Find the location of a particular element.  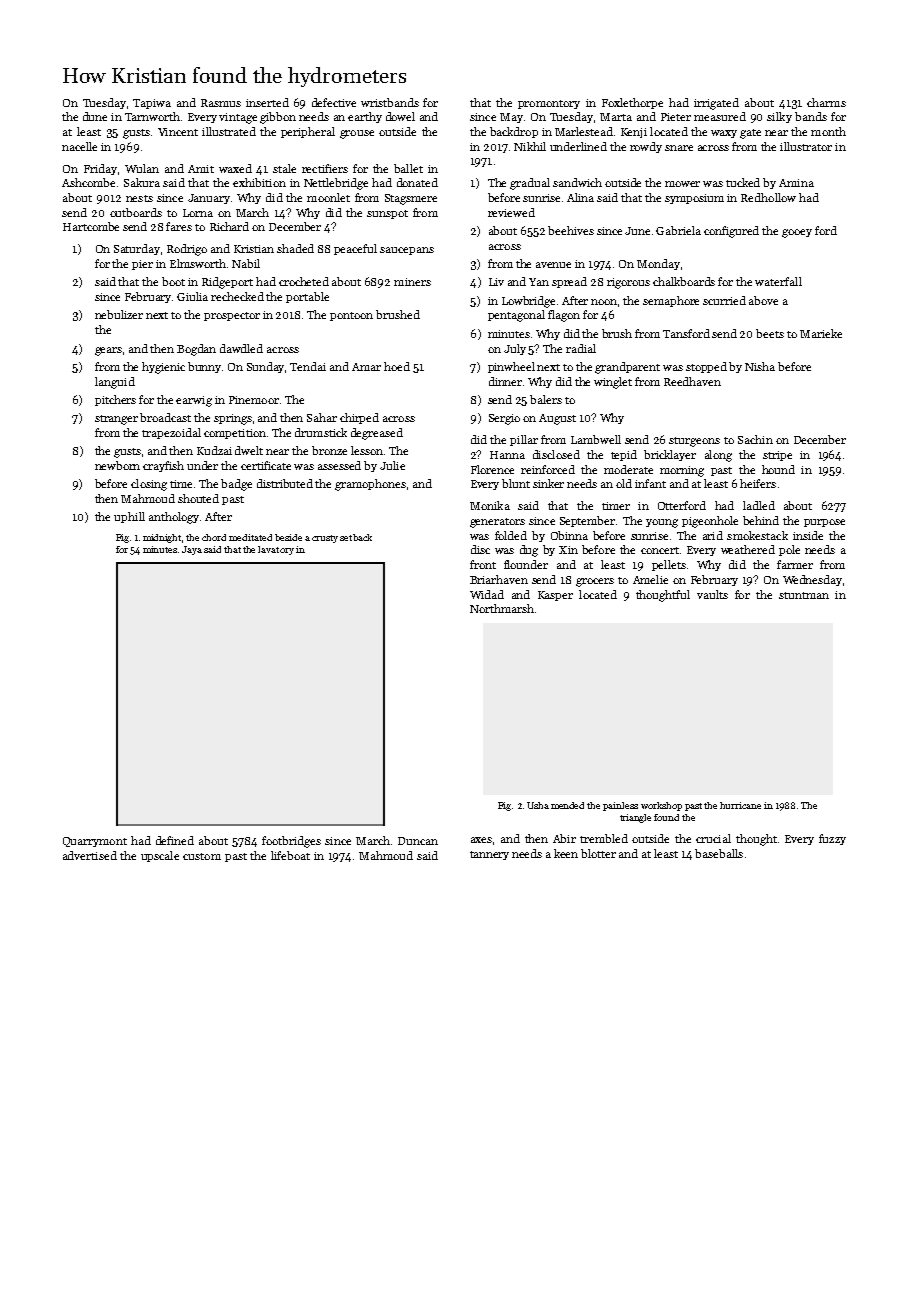

gears is located at coordinates (108, 351).
